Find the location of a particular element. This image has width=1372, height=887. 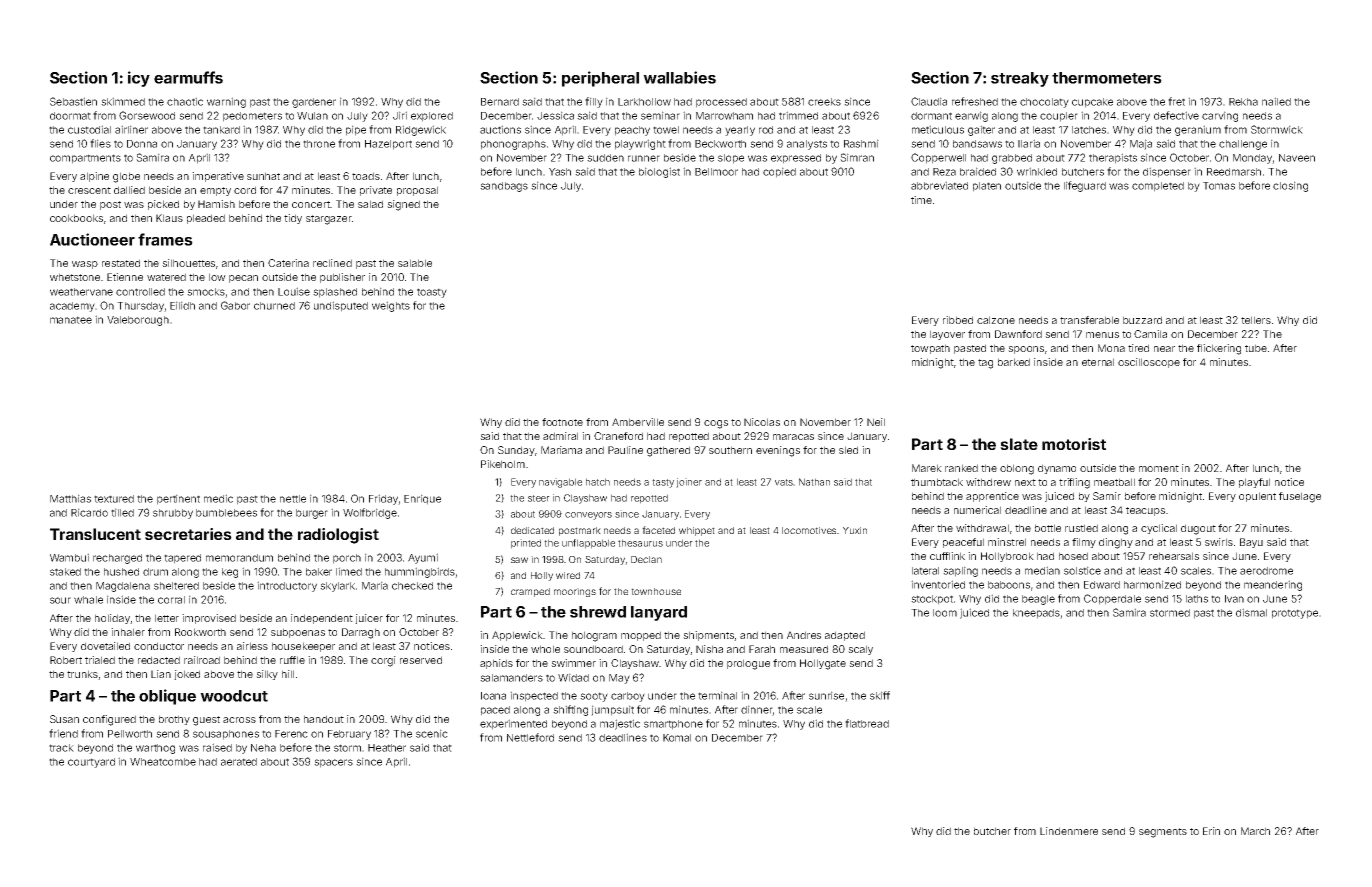

platen is located at coordinates (987, 187).
